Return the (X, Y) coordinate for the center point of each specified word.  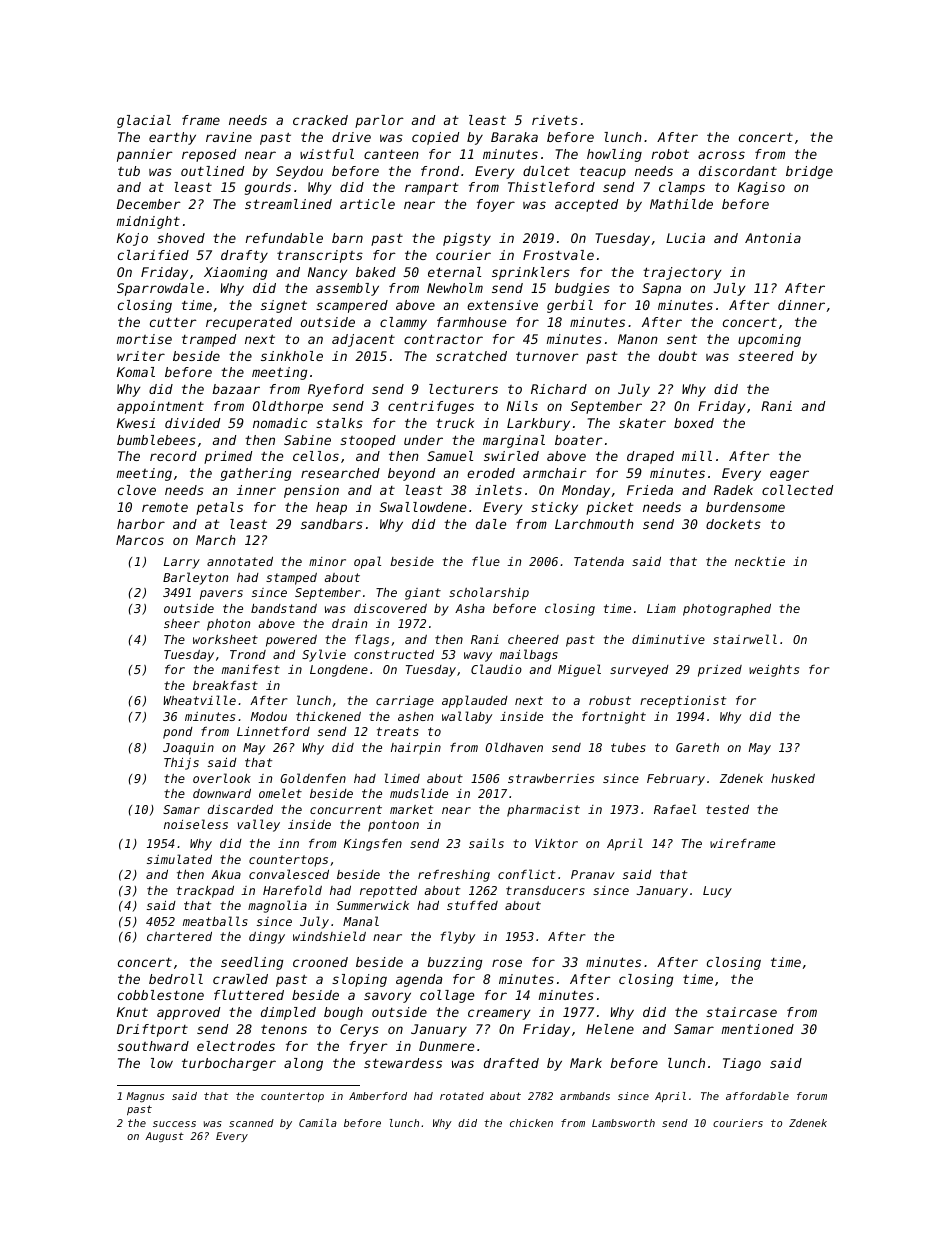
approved (188, 1013)
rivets (555, 120)
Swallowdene (423, 507)
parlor (379, 121)
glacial (144, 121)
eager (789, 475)
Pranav (593, 874)
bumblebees (156, 440)
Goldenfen (313, 778)
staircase (741, 1012)
